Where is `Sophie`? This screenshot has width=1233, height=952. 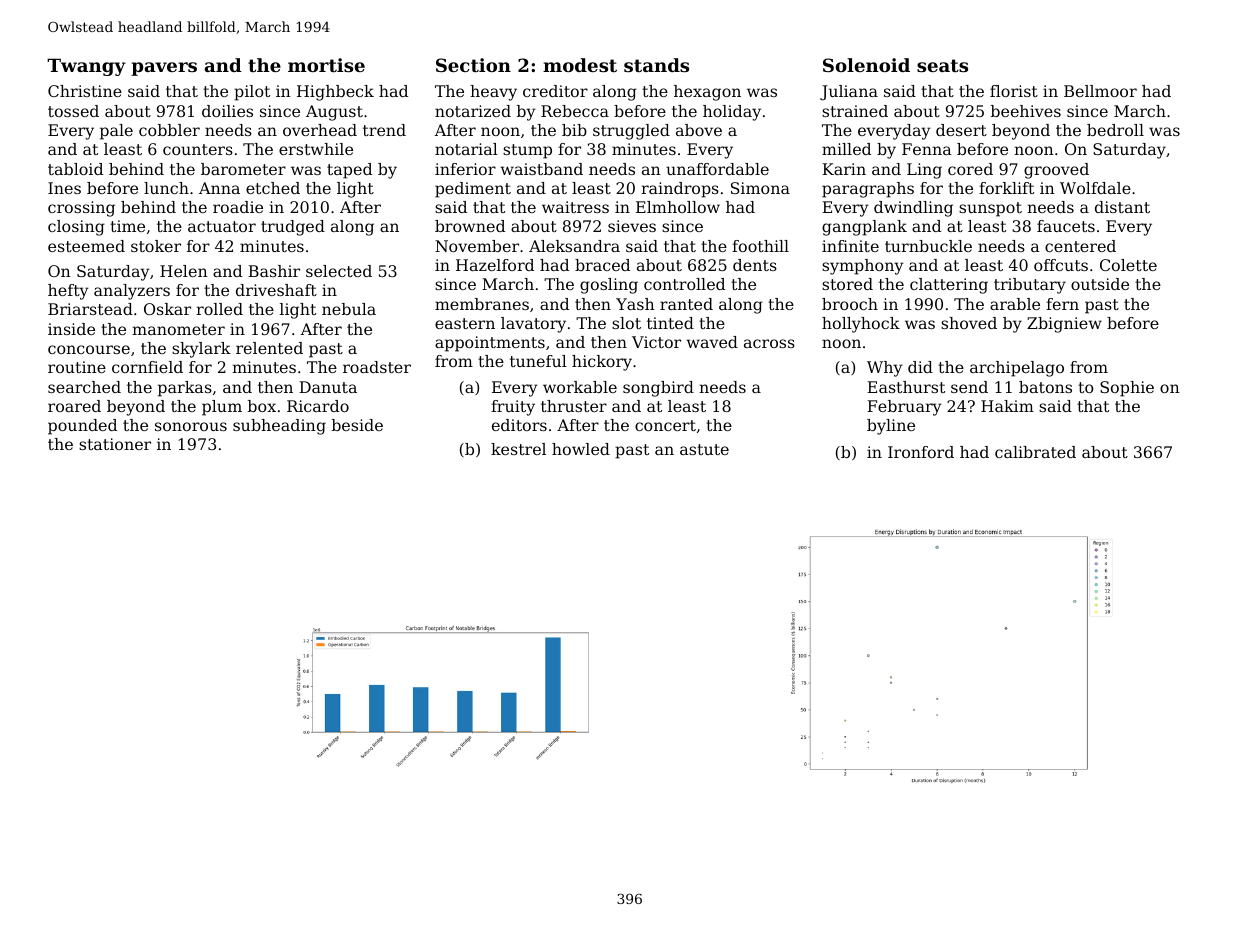
Sophie is located at coordinates (1127, 389).
